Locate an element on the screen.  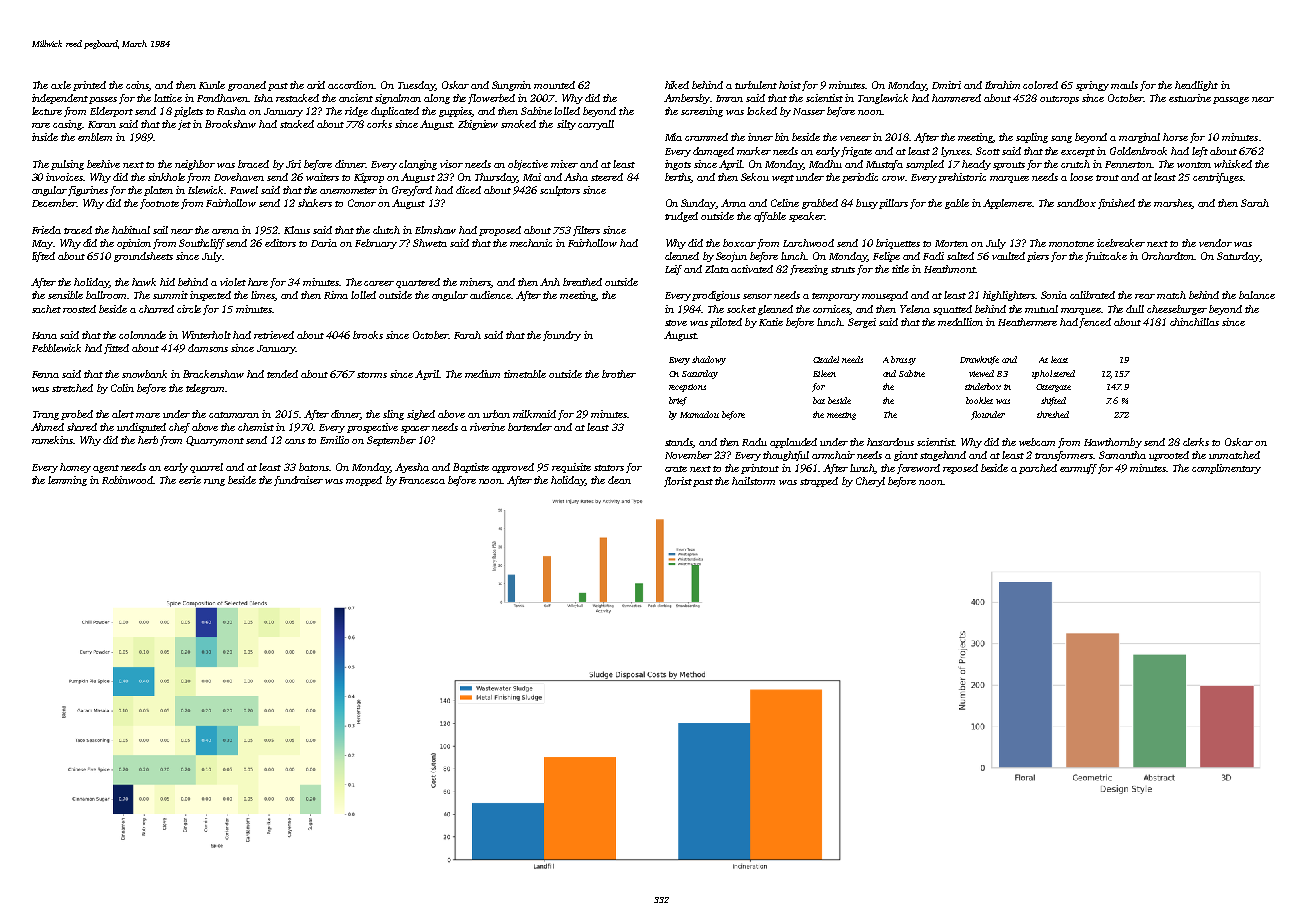
axle is located at coordinates (61, 85).
